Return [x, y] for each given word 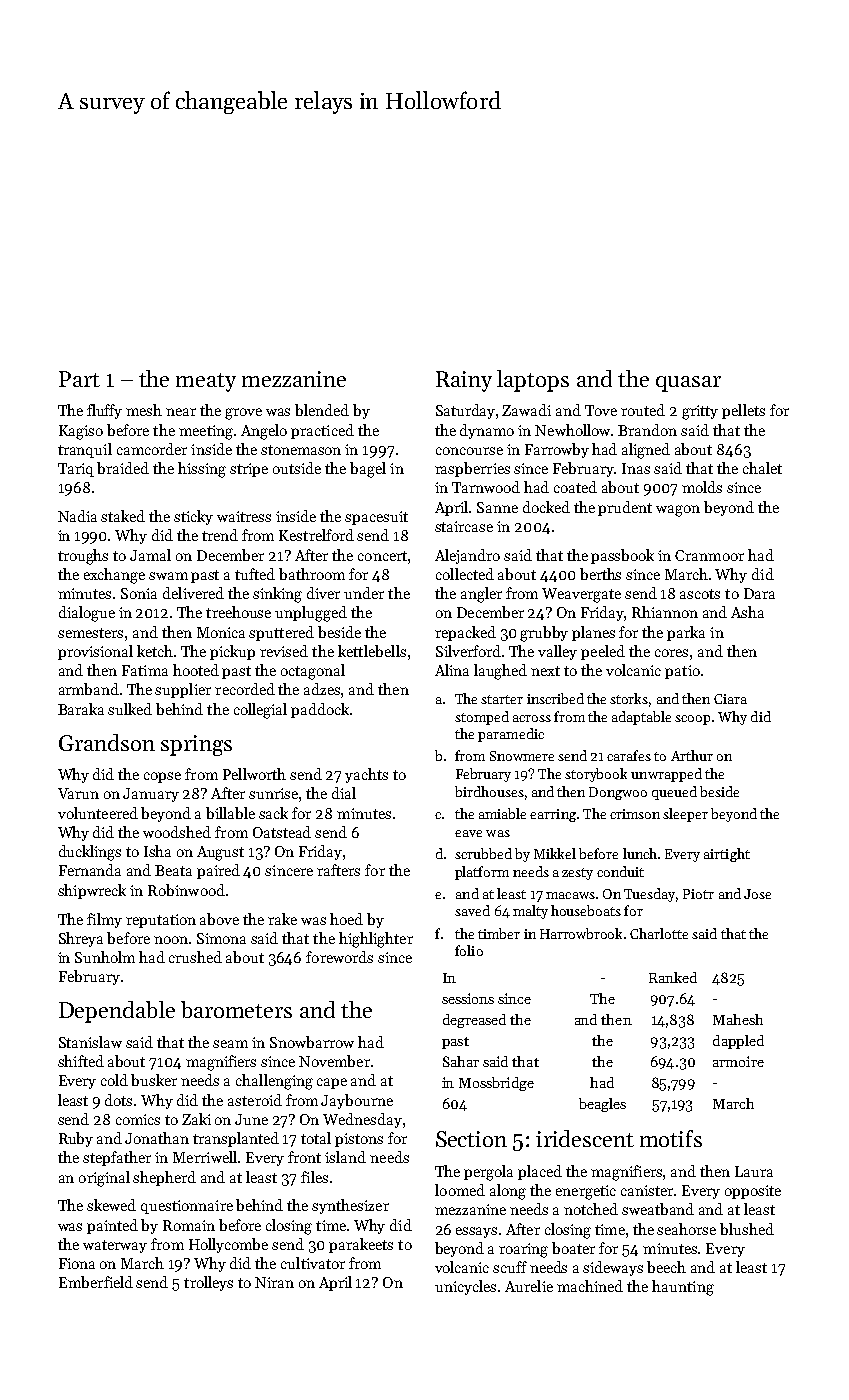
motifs [671, 1138]
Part [79, 379]
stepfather [117, 1158]
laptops [533, 381]
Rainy [464, 381]
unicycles [465, 1287]
